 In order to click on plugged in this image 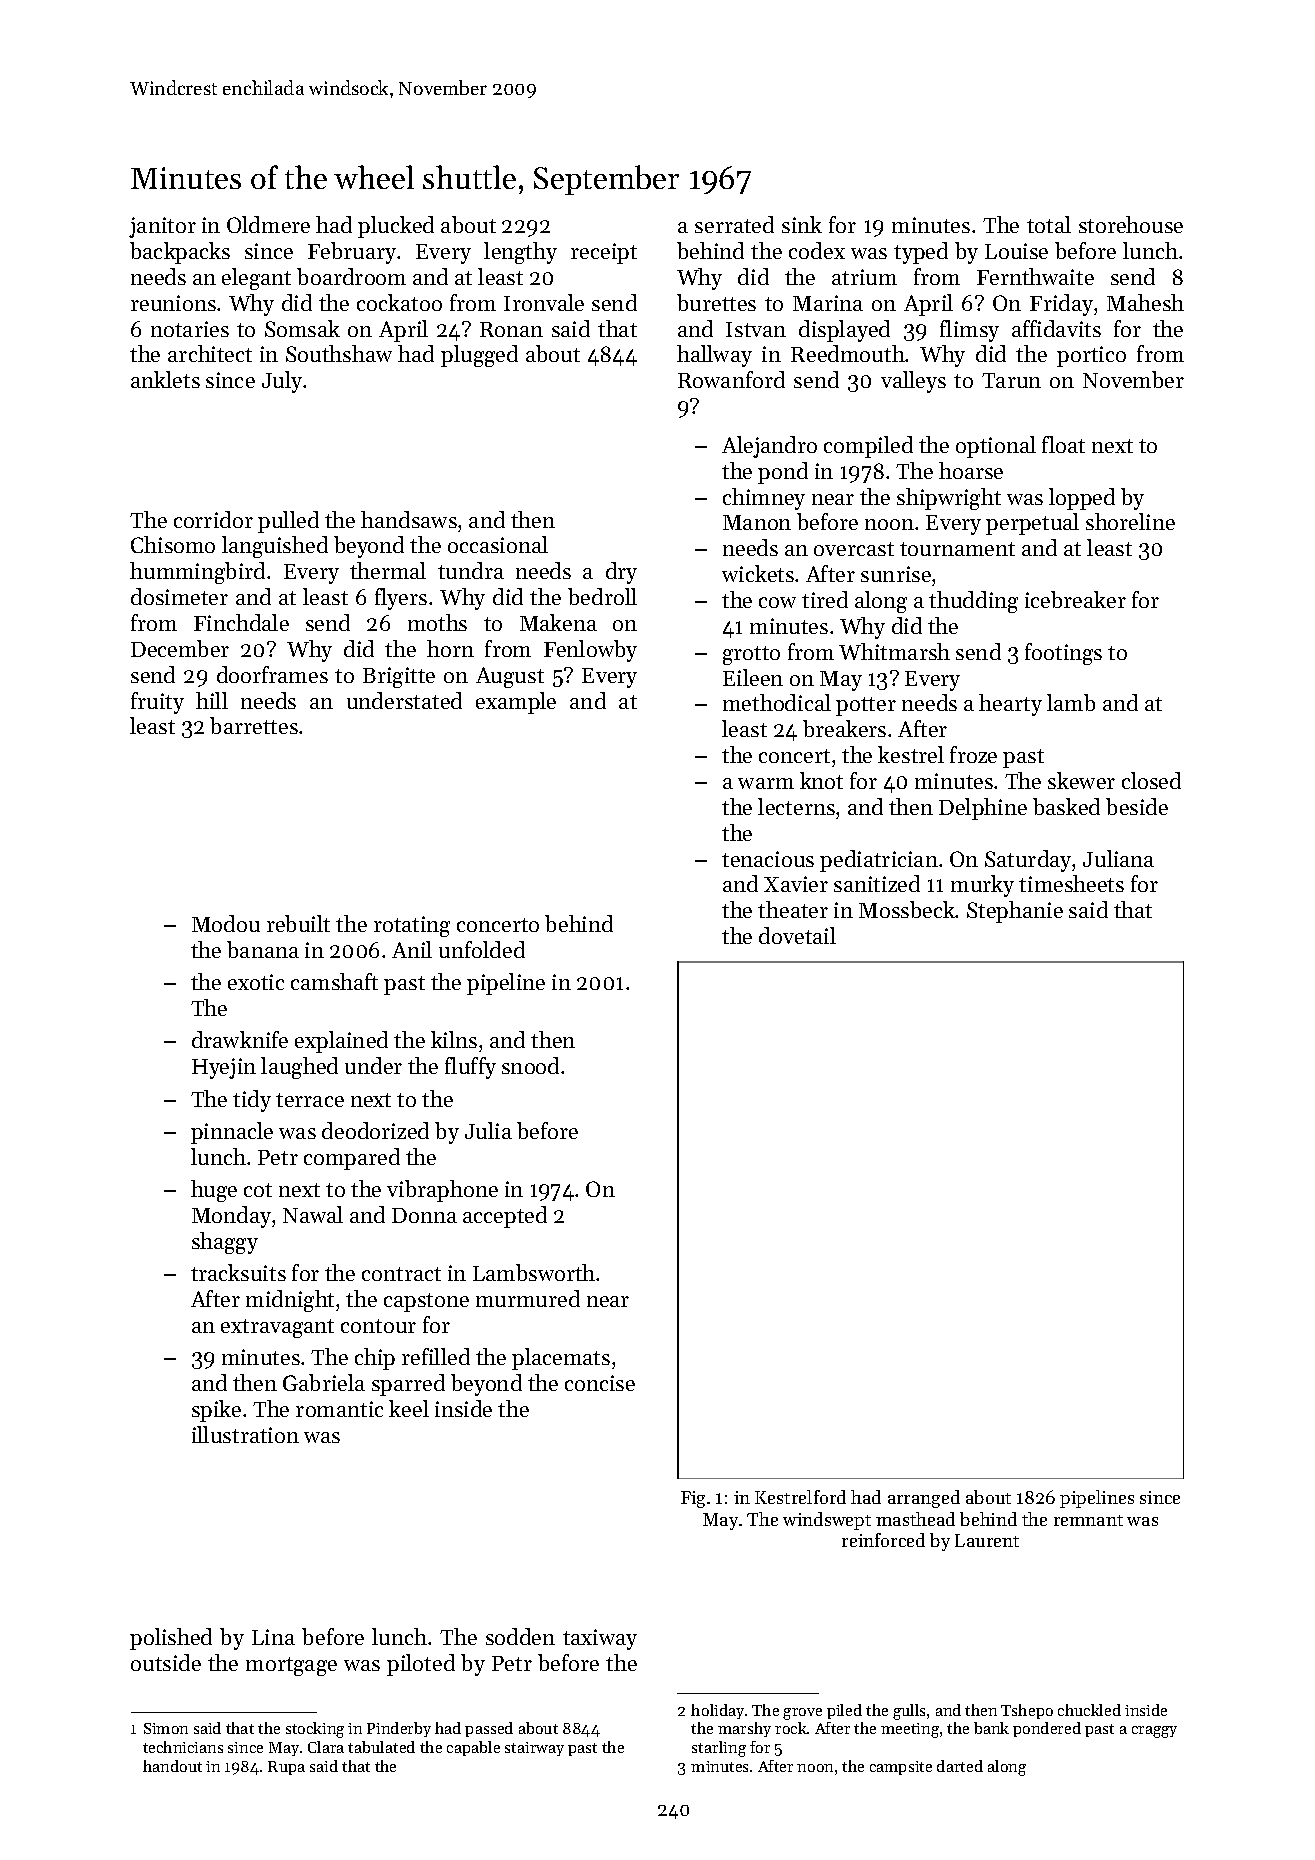, I will do `click(479, 356)`.
